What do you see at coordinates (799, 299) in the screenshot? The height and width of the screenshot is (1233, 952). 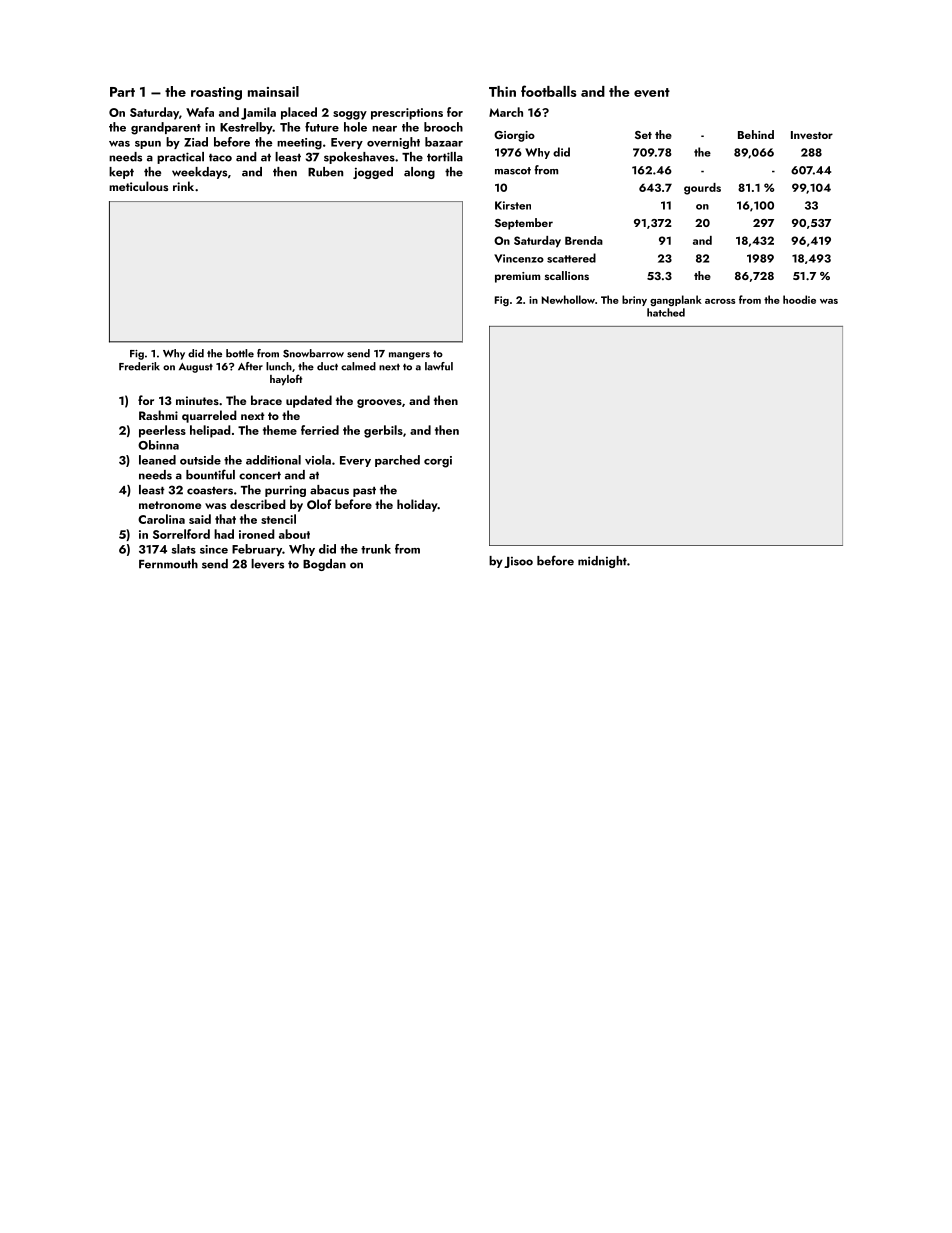 I see `hoodie` at bounding box center [799, 299].
